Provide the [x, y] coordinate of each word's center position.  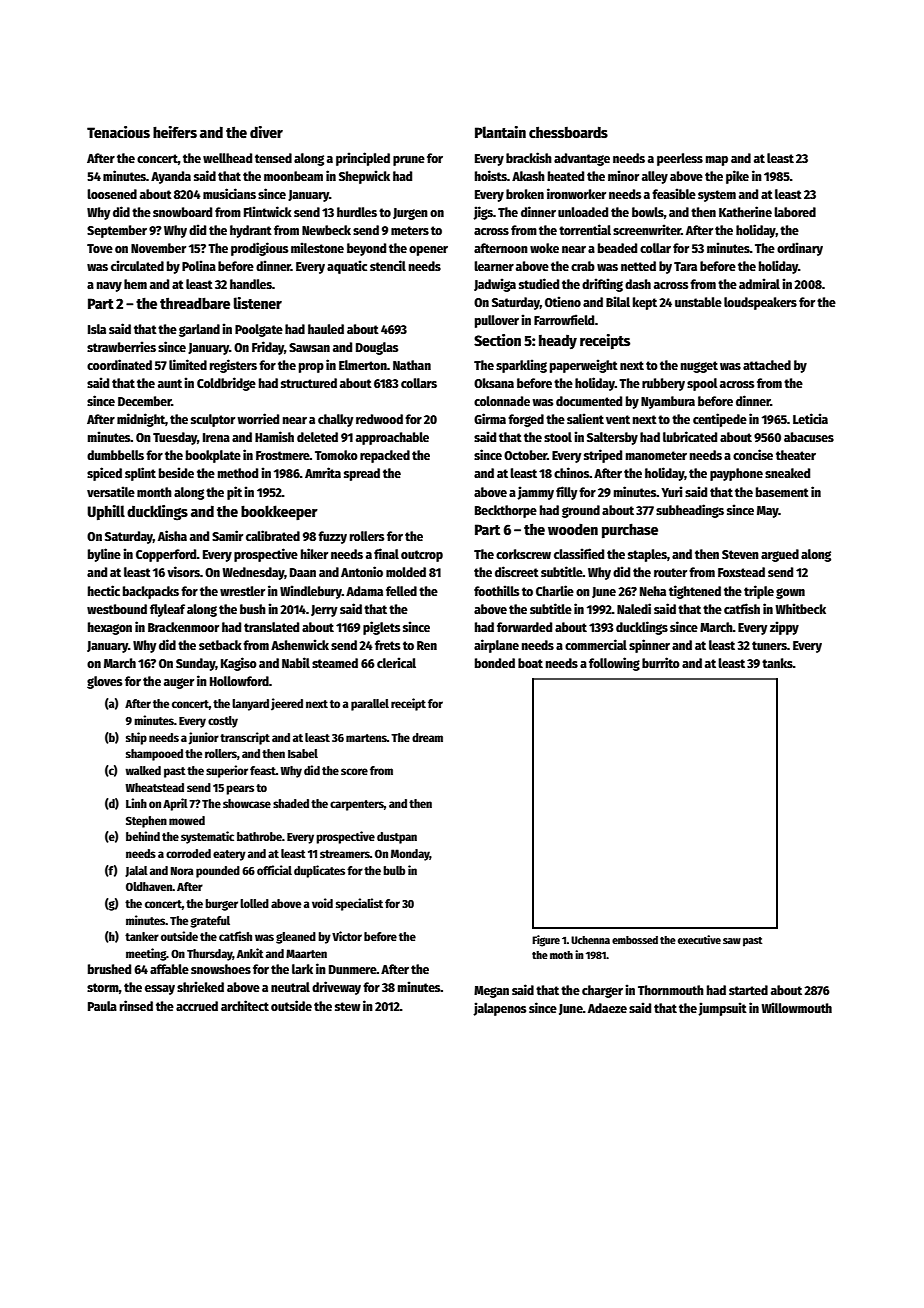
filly [566, 493]
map [717, 161]
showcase [247, 803]
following [614, 664]
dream [427, 737]
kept [645, 303]
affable [169, 969]
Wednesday [253, 573]
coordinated [119, 364]
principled [363, 159]
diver [266, 132]
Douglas [377, 348]
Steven [740, 554]
